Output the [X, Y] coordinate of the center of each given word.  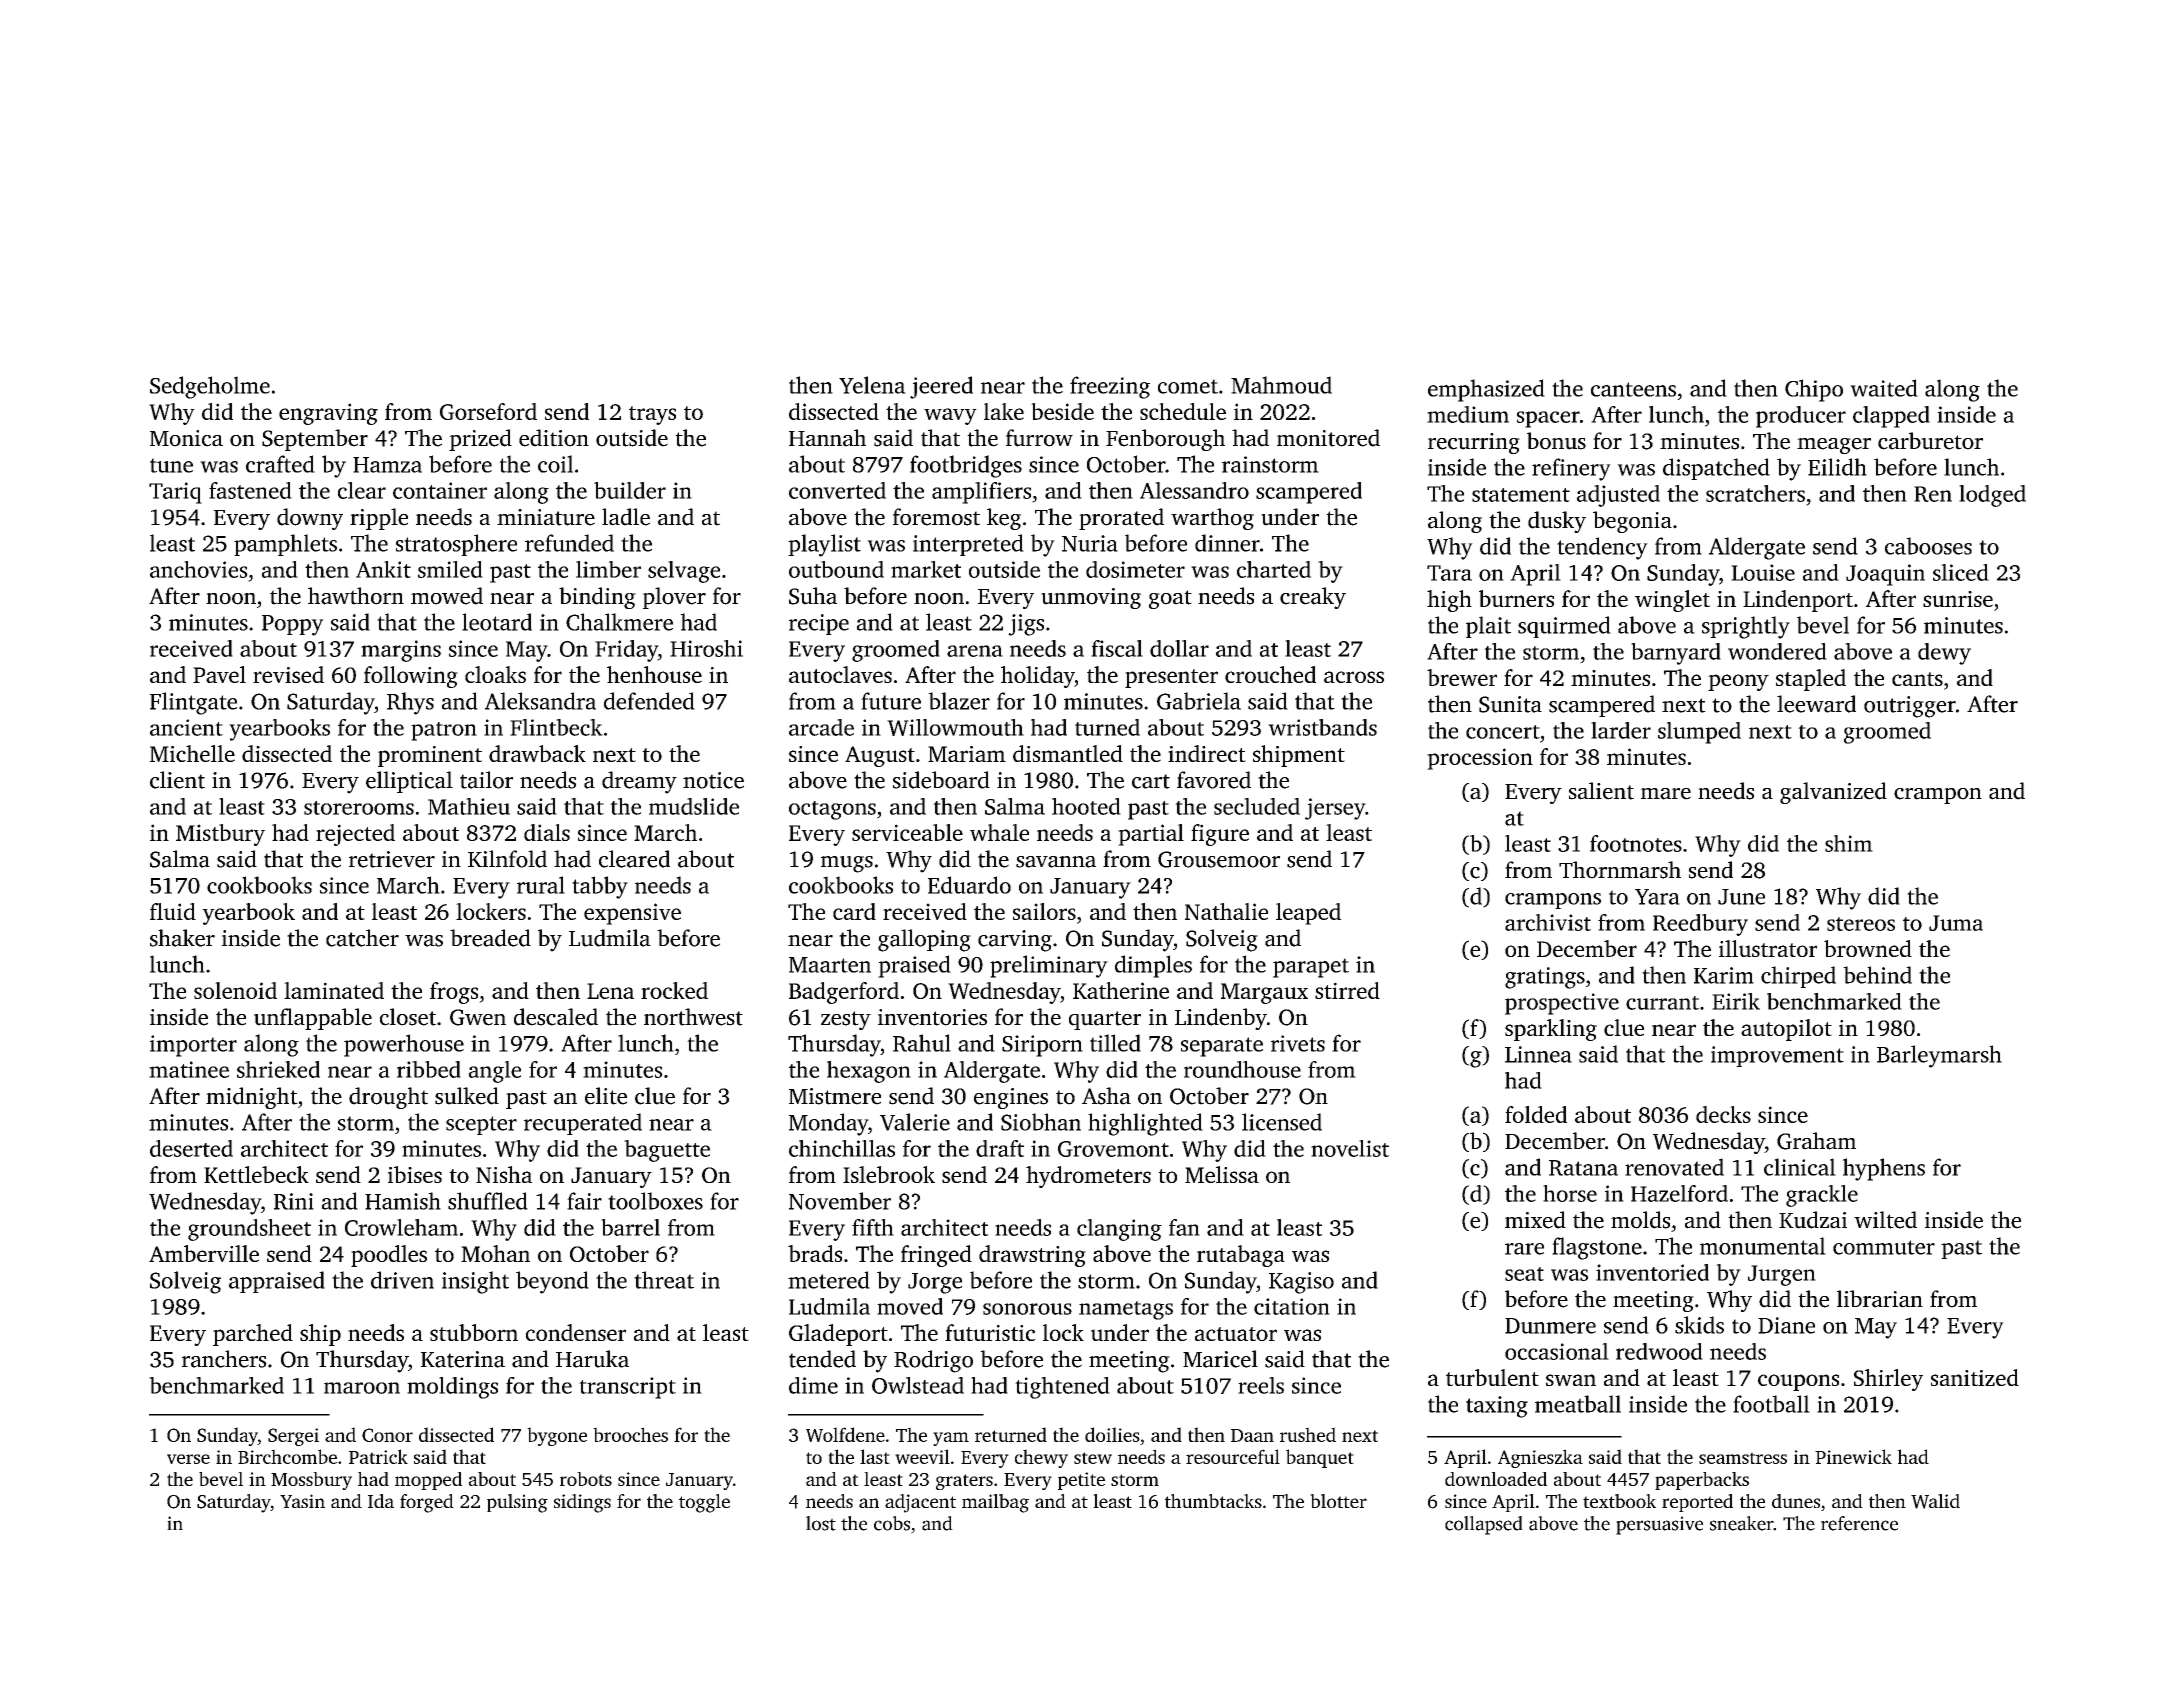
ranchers [224, 1359]
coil [555, 464]
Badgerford [844, 993]
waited [1884, 388]
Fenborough [1165, 440]
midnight [252, 1098]
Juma [1956, 923]
